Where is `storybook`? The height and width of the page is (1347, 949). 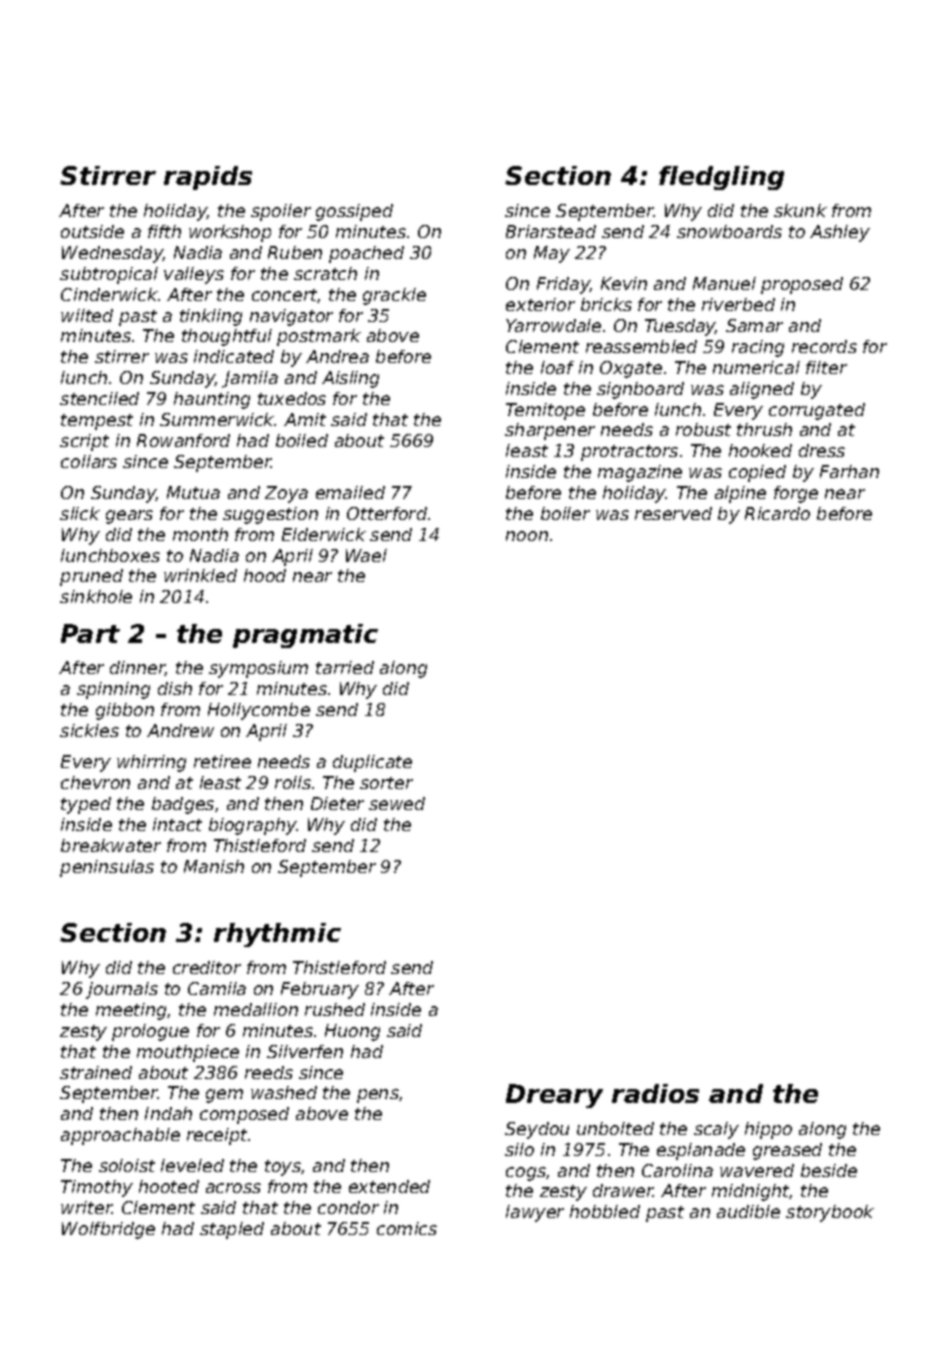
storybook is located at coordinates (830, 1213).
